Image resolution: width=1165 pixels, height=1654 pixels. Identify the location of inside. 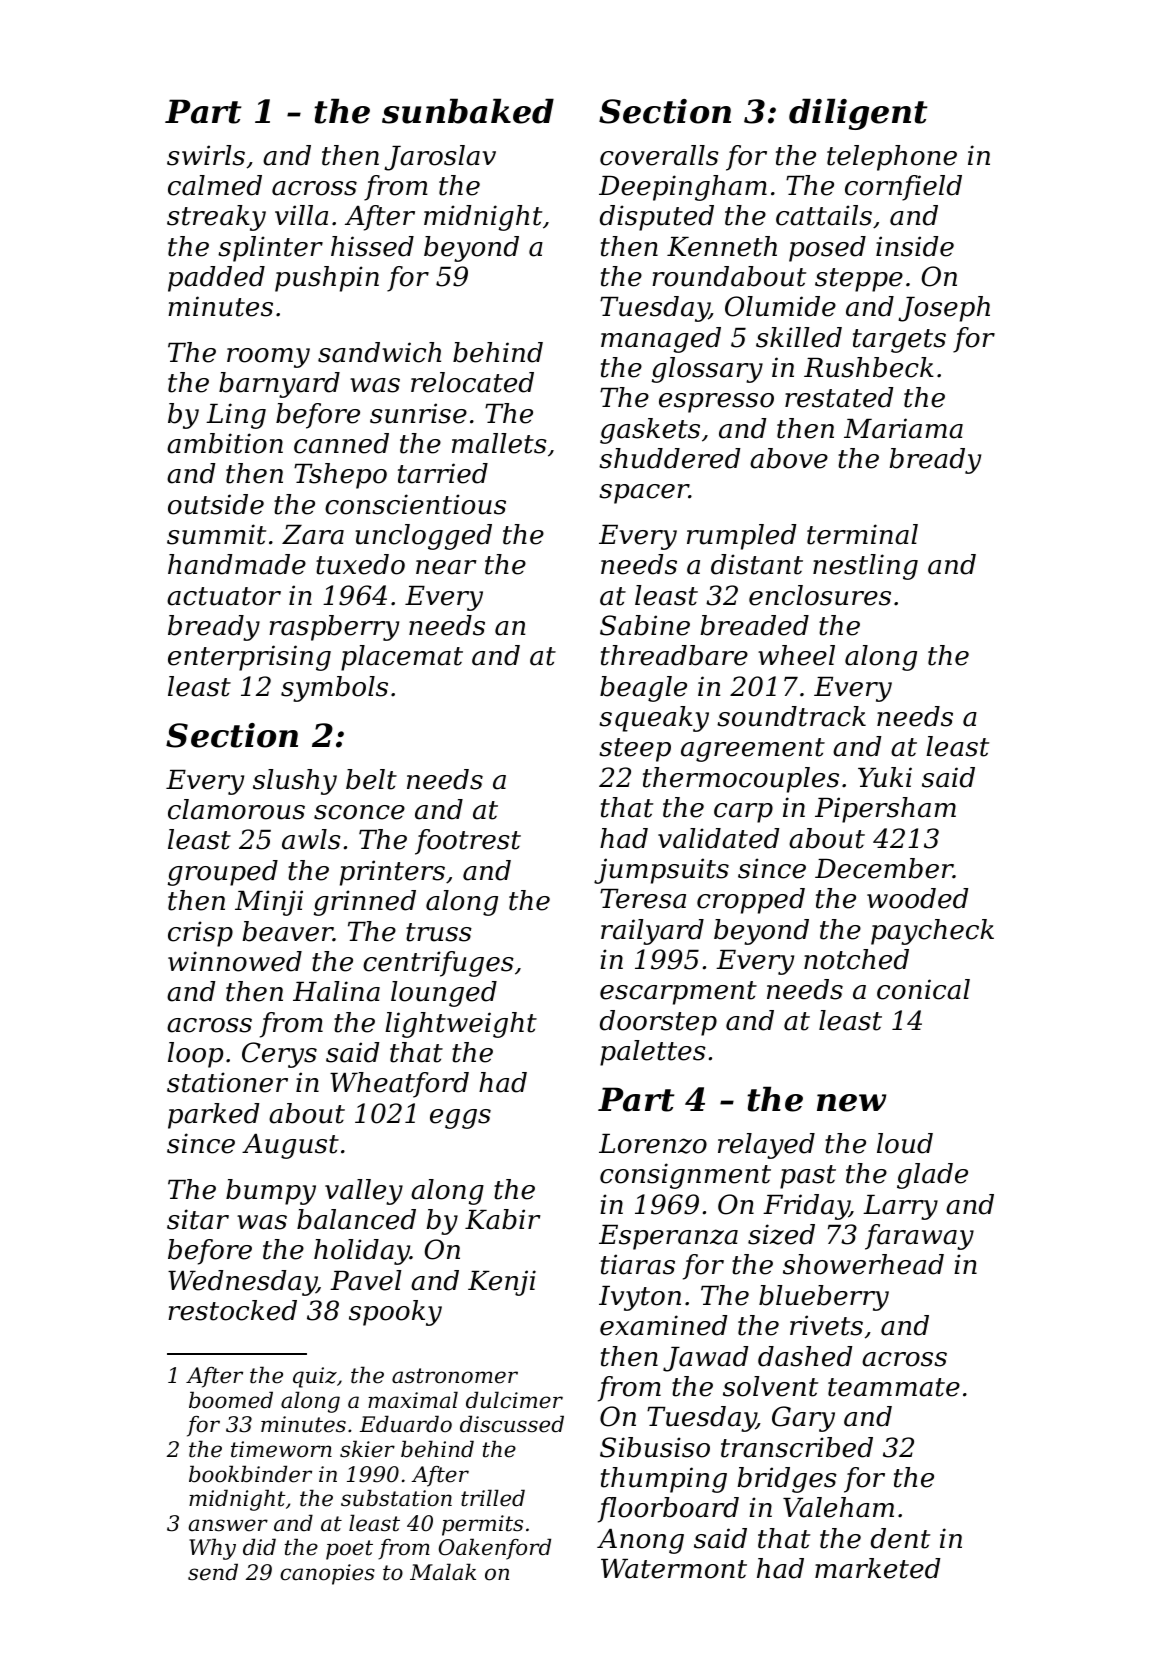
(915, 246).
